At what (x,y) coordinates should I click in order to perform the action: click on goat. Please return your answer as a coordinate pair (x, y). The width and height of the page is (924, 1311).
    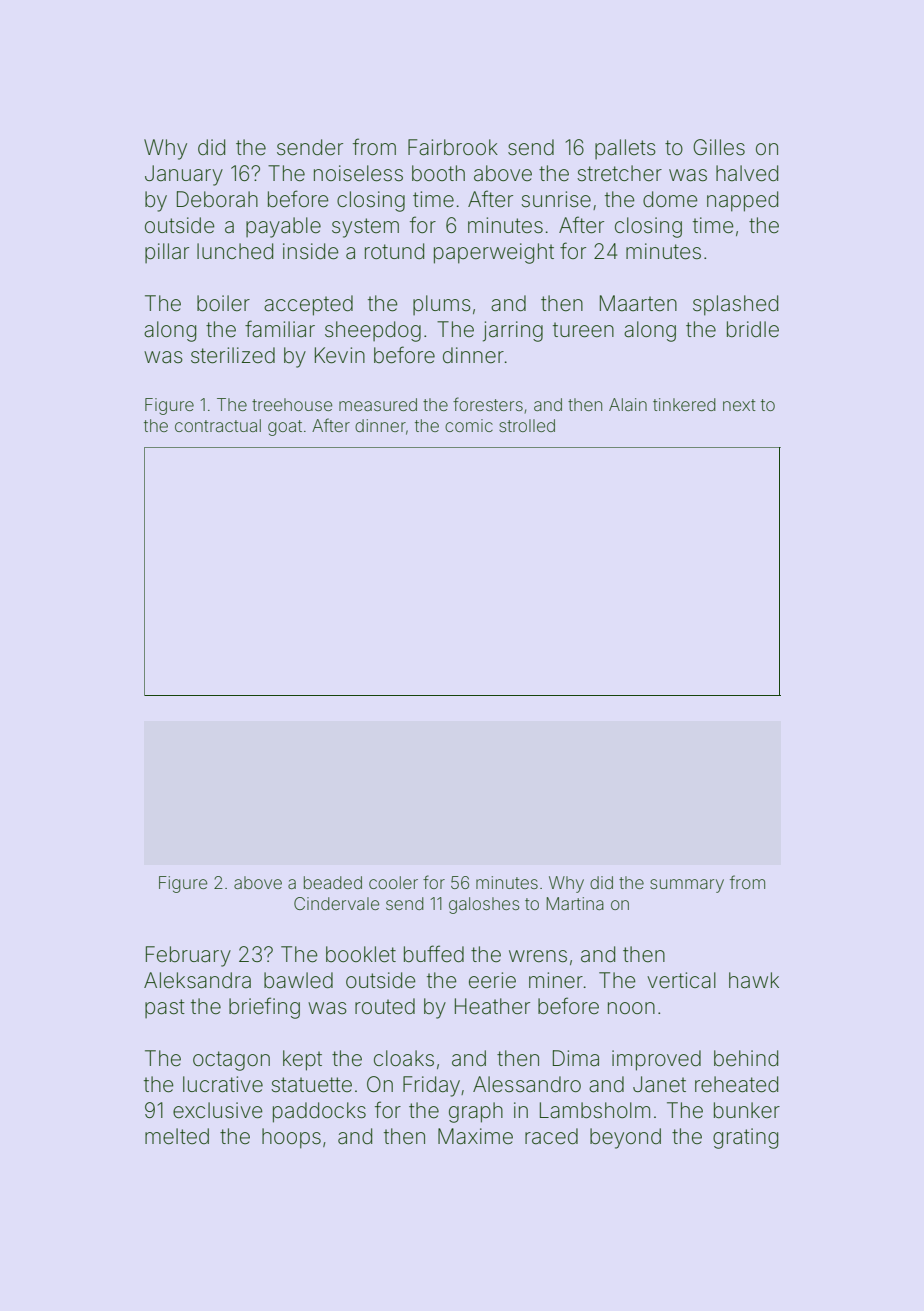
    Looking at the image, I should click on (285, 428).
